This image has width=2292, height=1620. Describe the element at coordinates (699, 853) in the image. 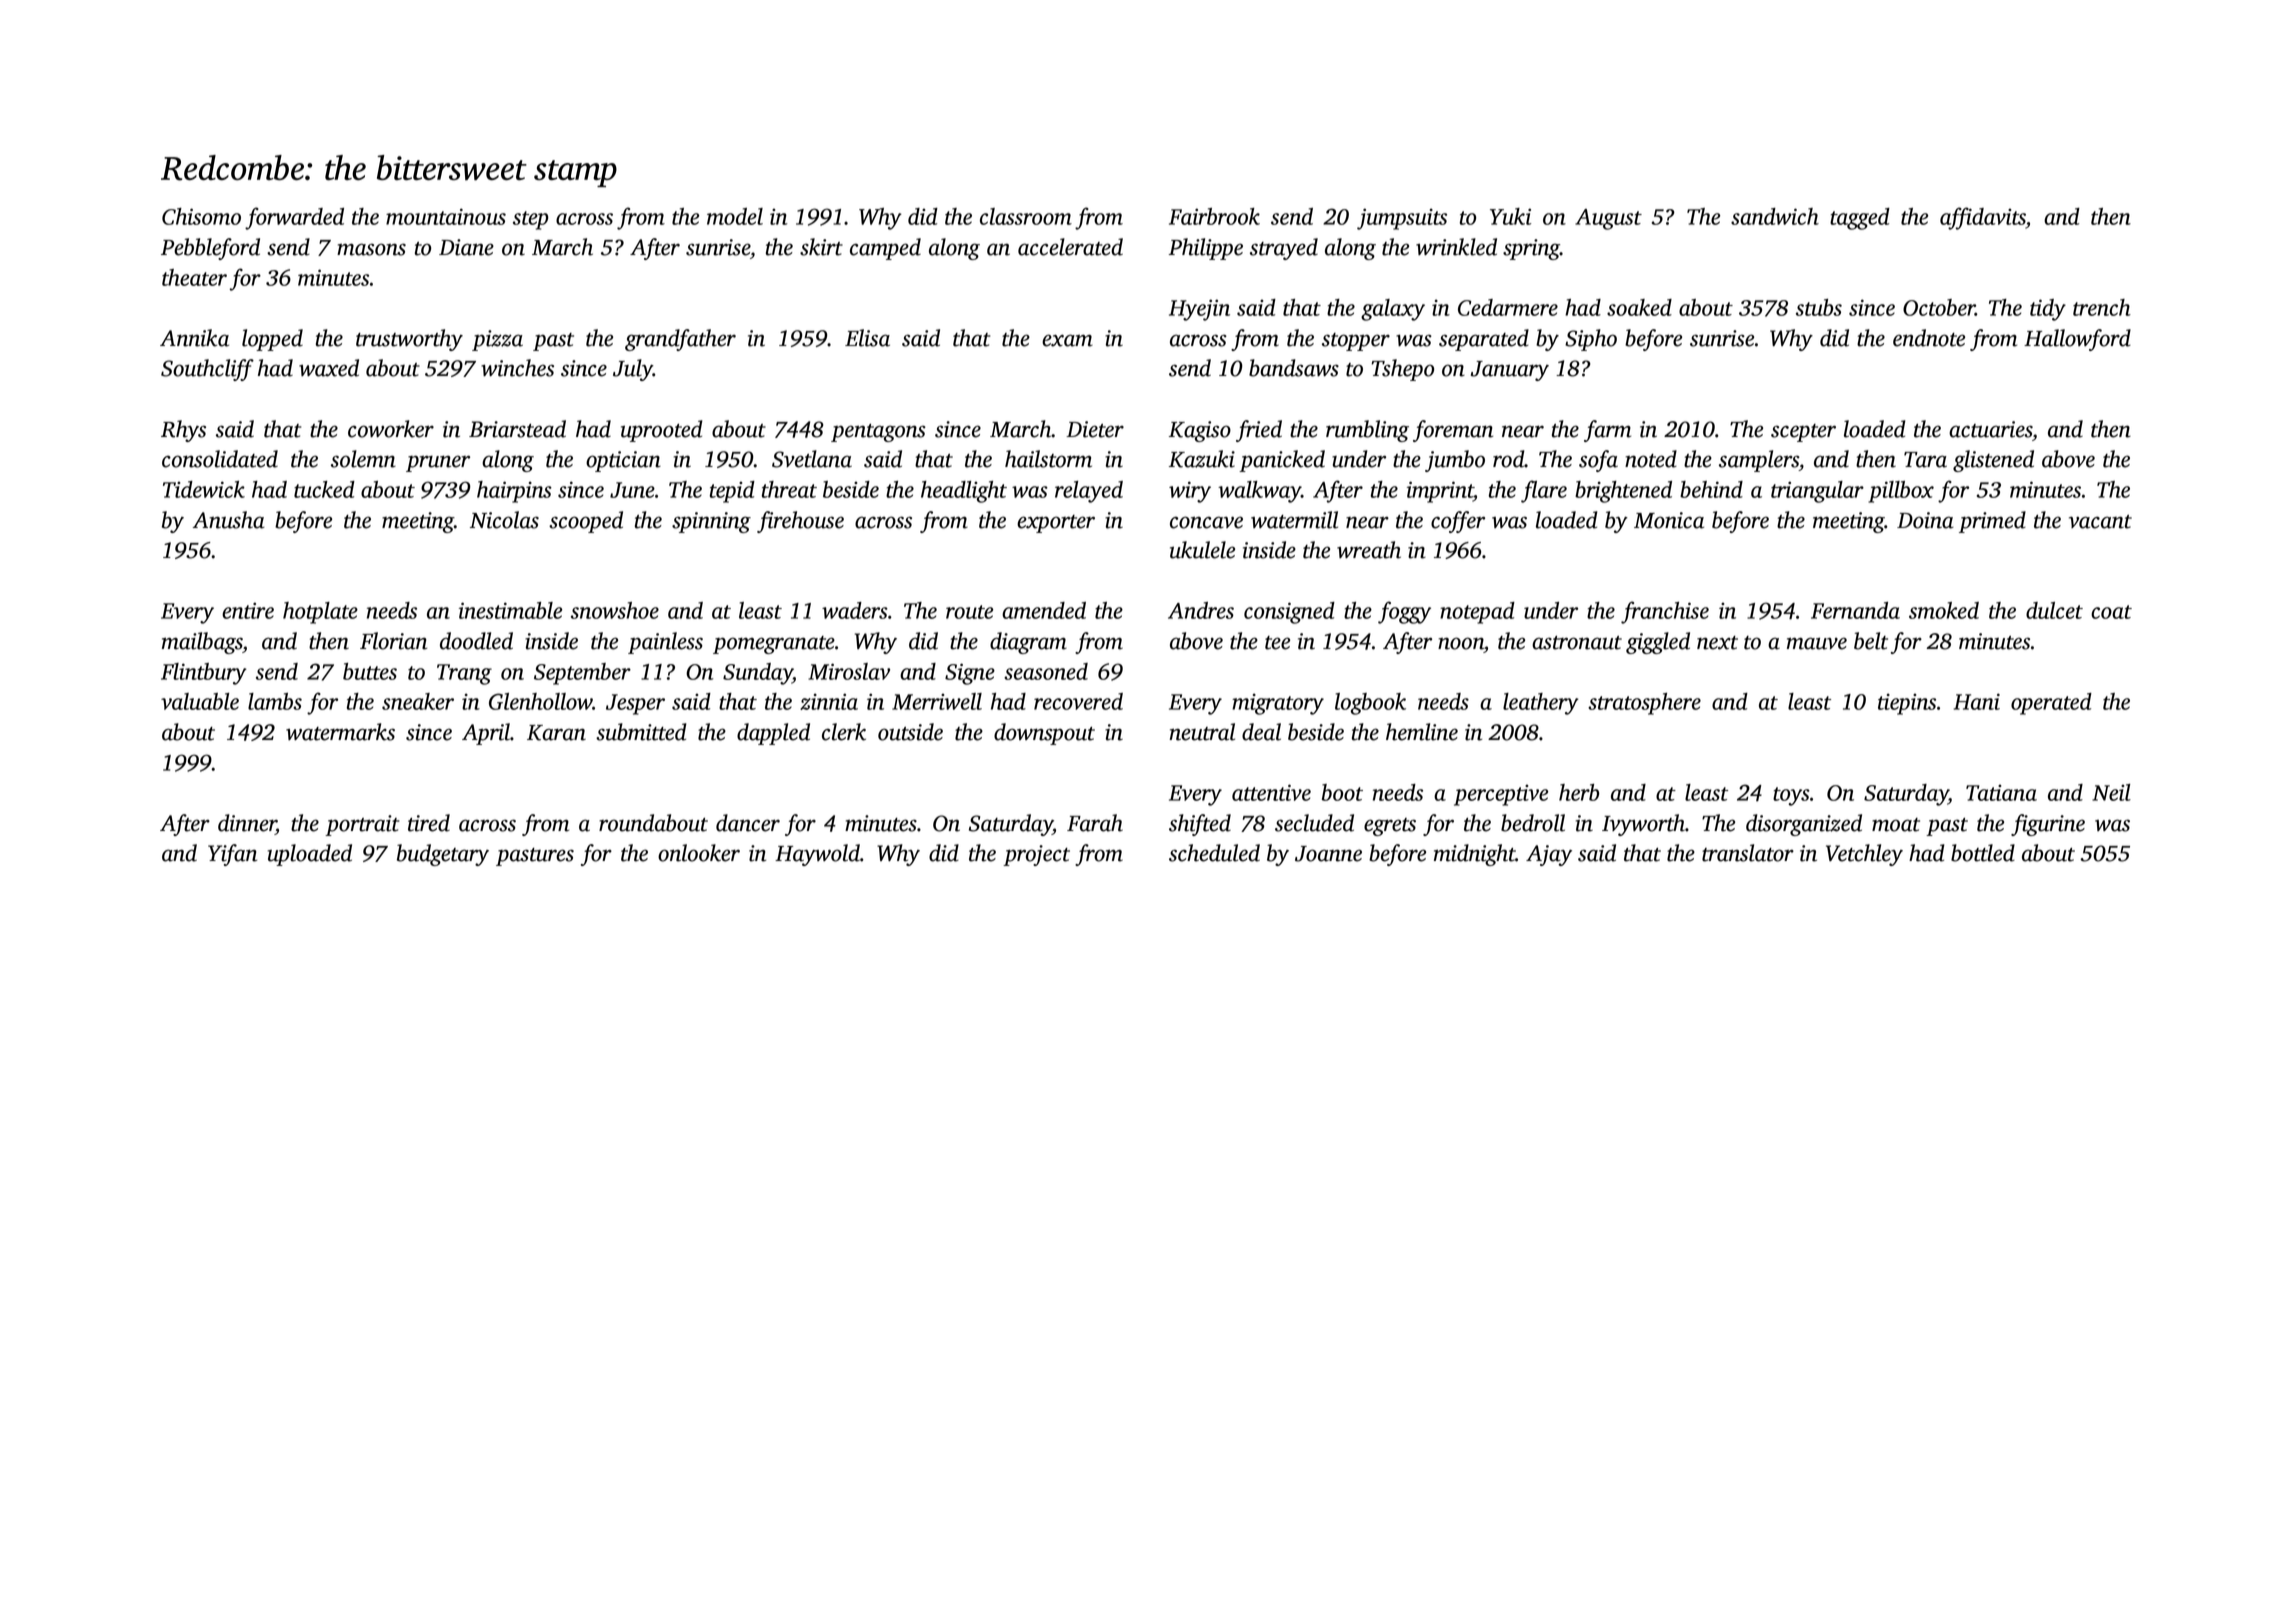

I see `onlooker` at that location.
